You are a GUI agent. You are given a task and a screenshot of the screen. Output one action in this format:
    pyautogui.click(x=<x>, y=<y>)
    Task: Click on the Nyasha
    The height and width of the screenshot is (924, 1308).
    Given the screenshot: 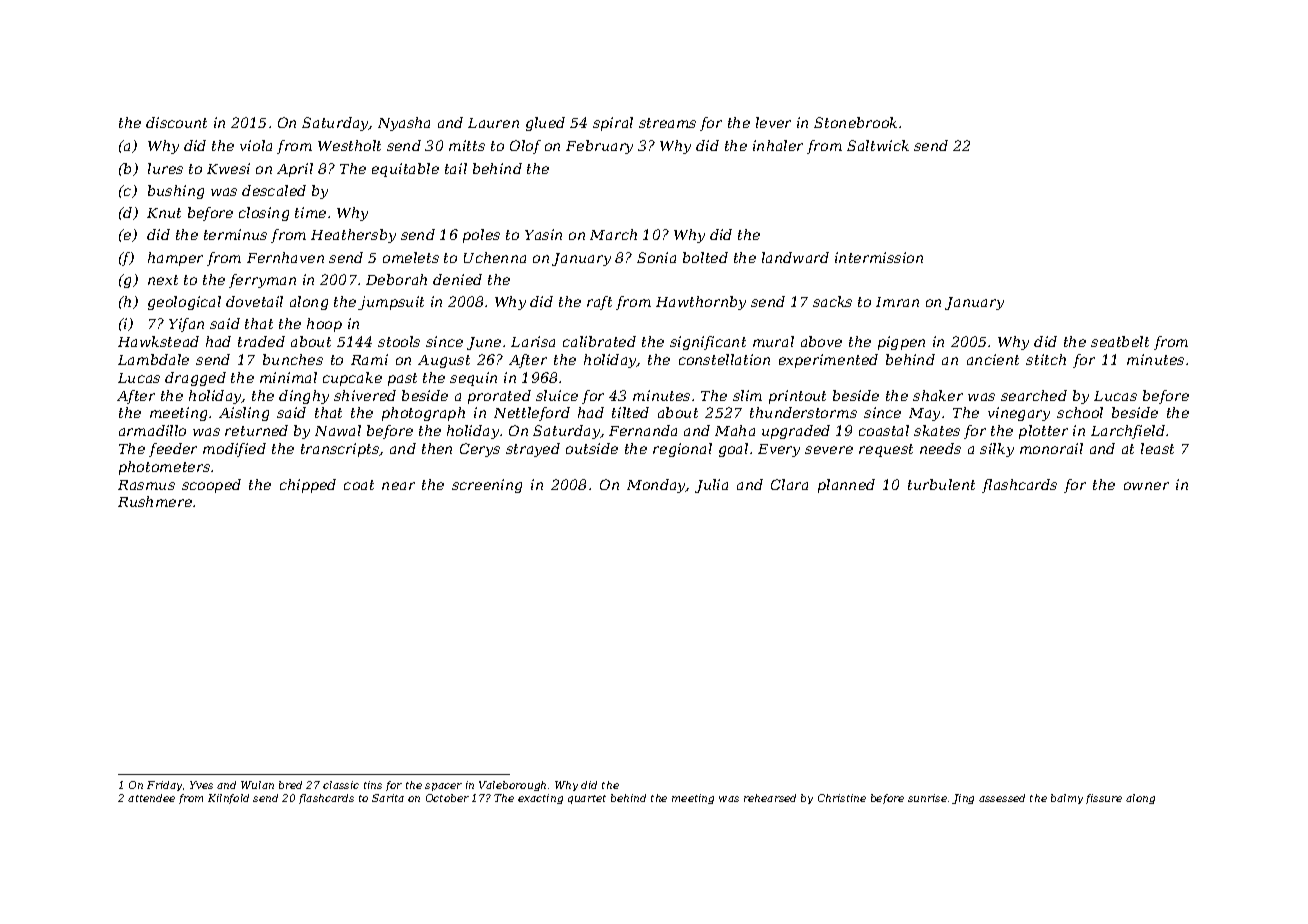 What is the action you would take?
    pyautogui.click(x=404, y=124)
